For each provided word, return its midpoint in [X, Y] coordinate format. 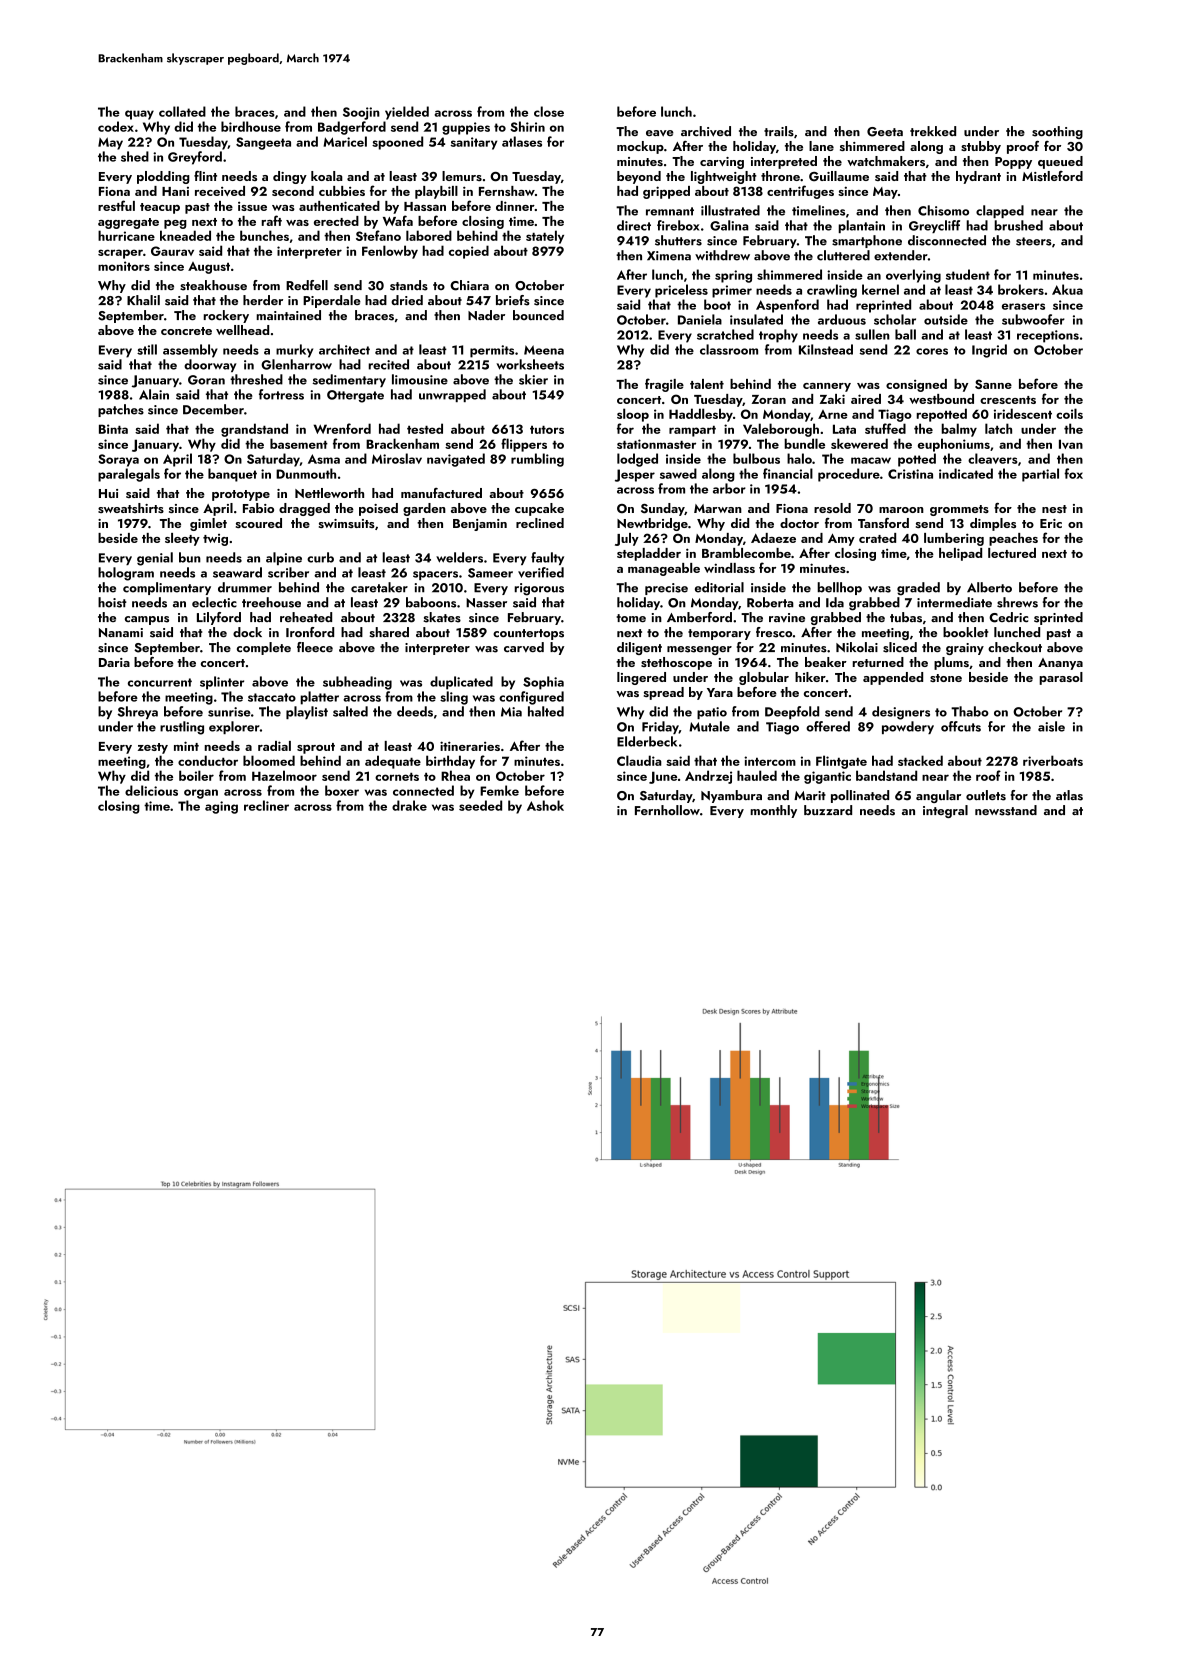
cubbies [342, 191]
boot [717, 304]
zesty [153, 748]
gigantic [827, 777]
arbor [729, 488]
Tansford [883, 523]
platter [319, 698]
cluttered [843, 255]
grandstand [254, 430]
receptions [1048, 336]
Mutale [709, 726]
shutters [678, 240]
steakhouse [213, 285]
